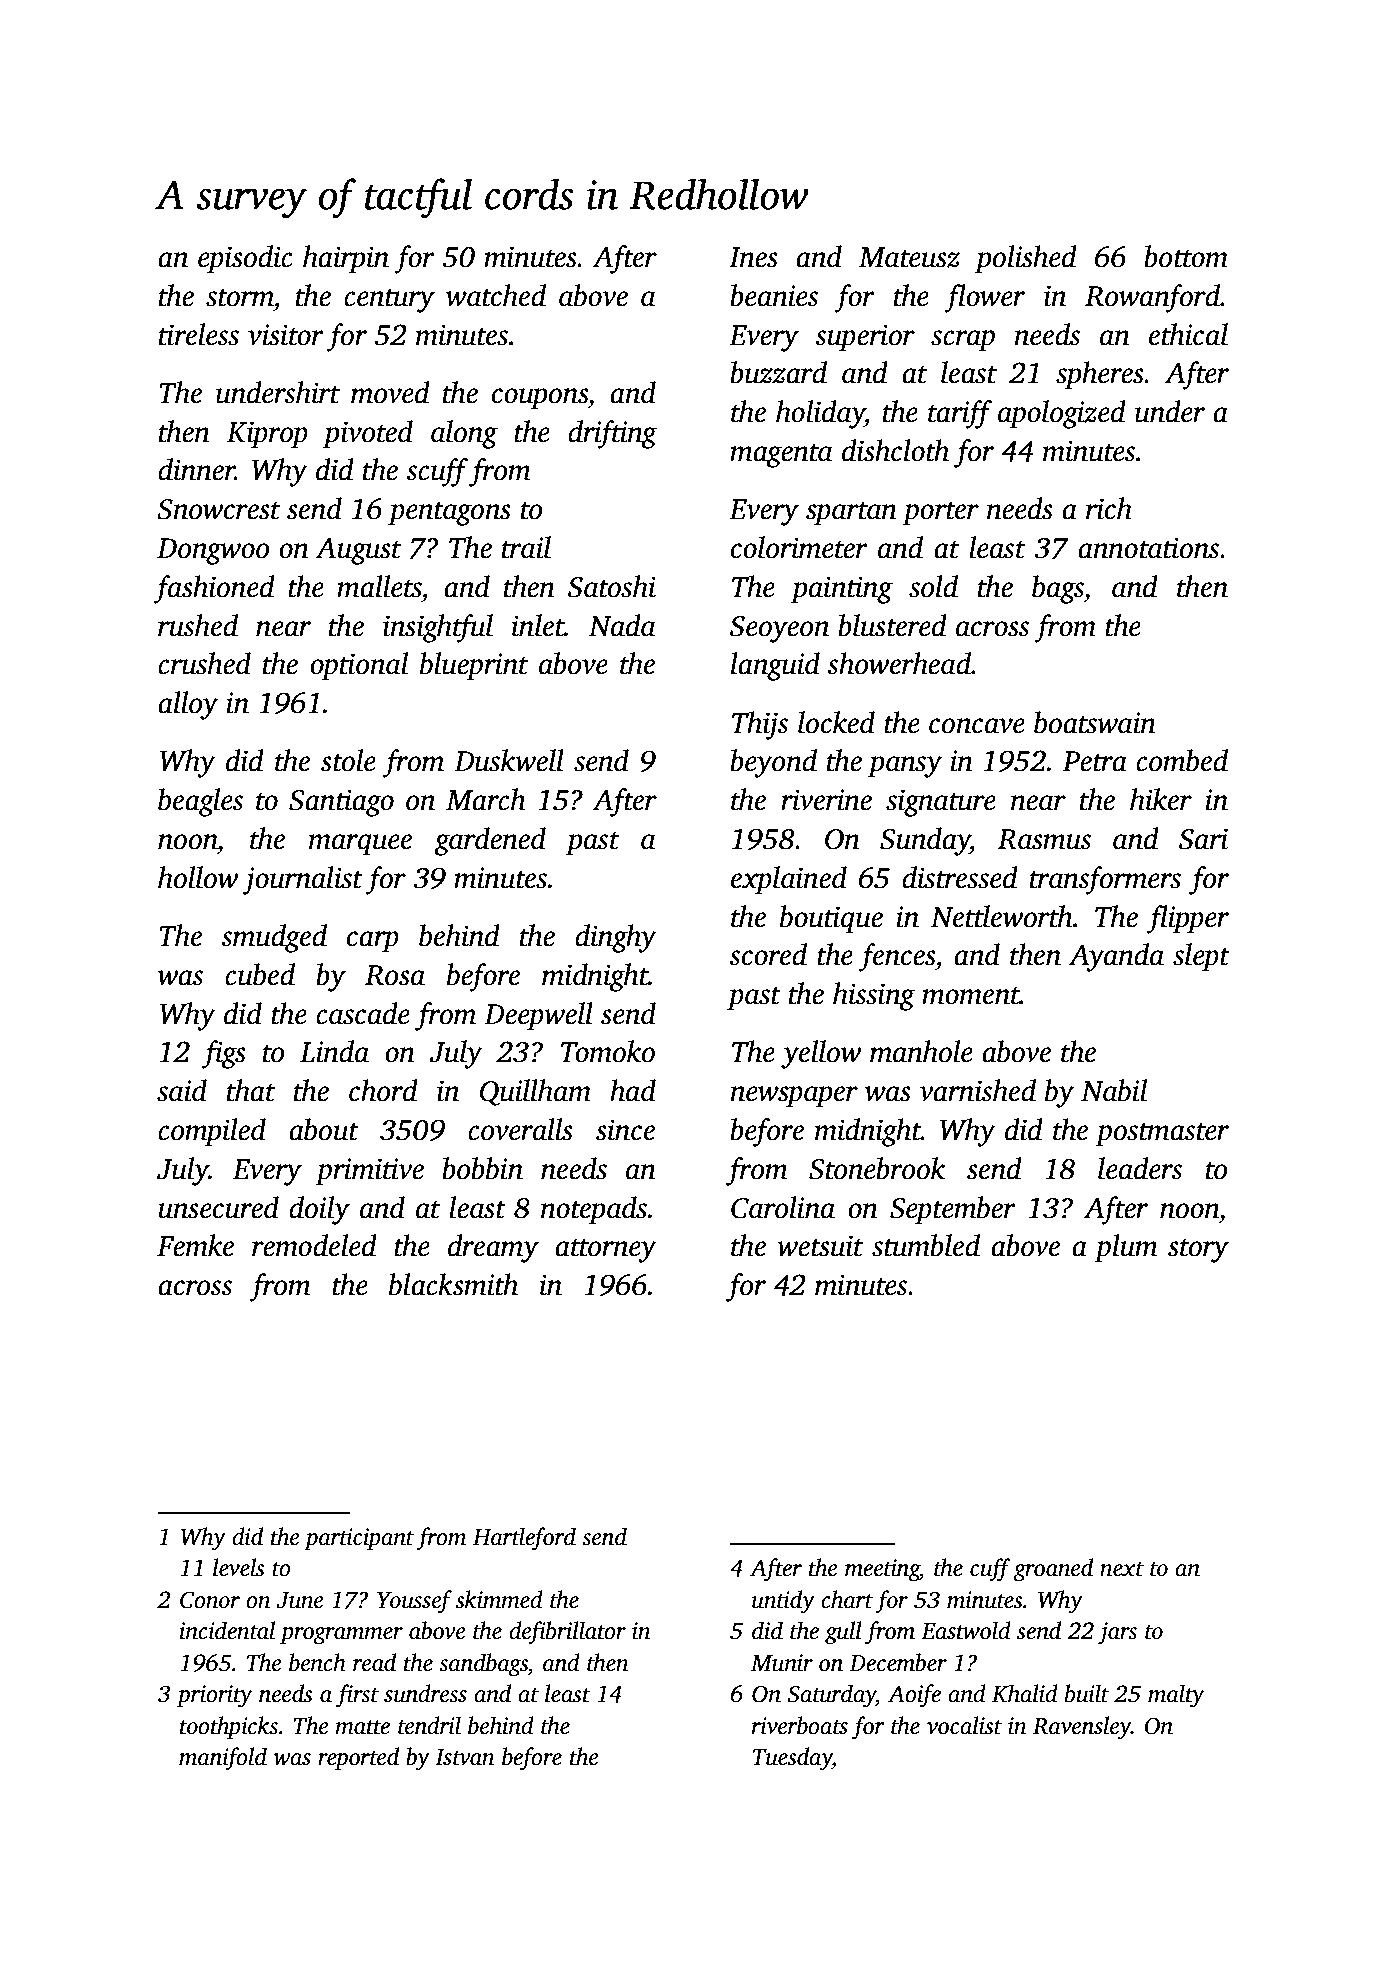 The height and width of the document is (1969, 1386). Describe the element at coordinates (300, 1600) in the document. I see `June` at that location.
